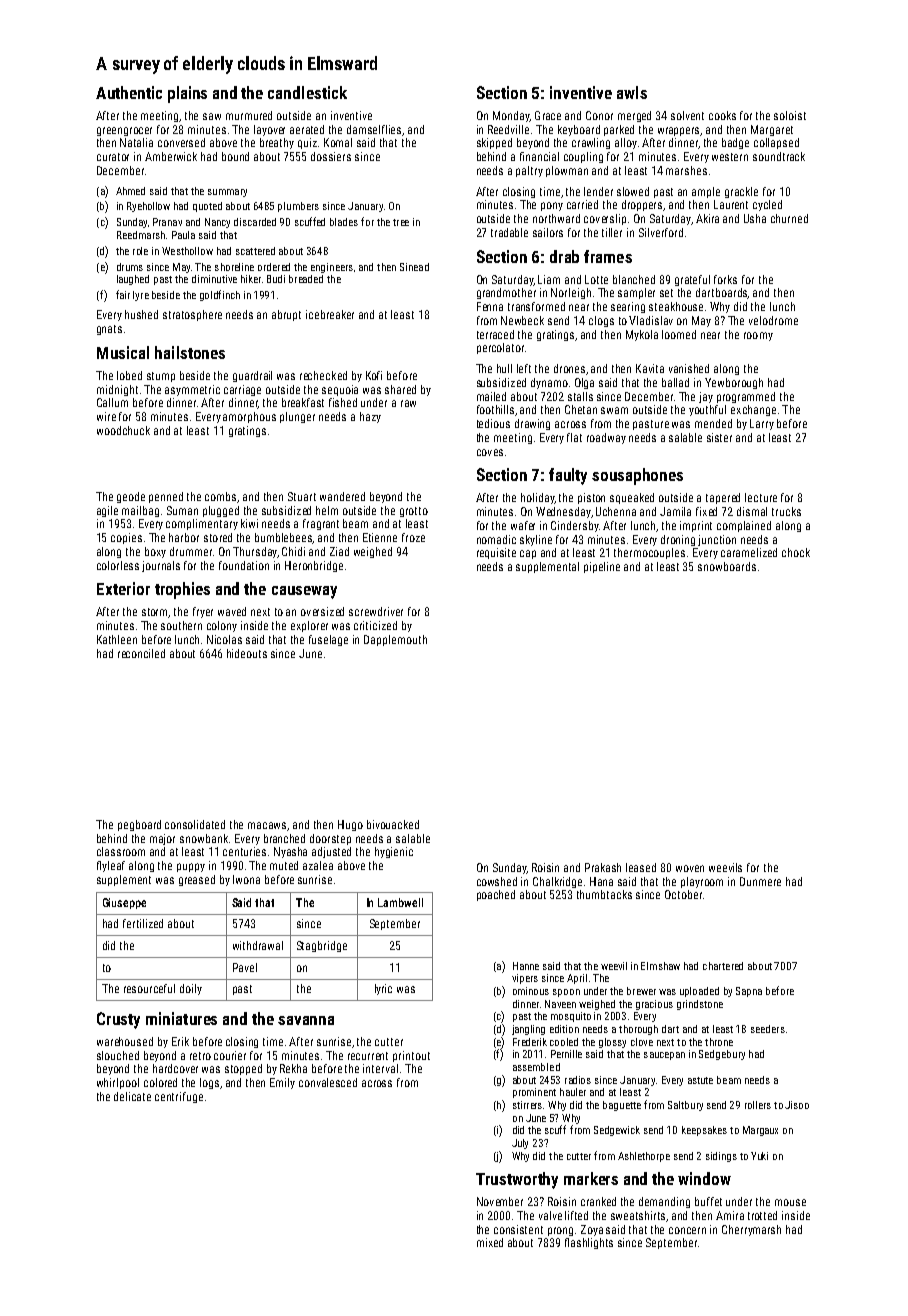  Describe the element at coordinates (192, 390) in the image. I see `asymmetric` at that location.
